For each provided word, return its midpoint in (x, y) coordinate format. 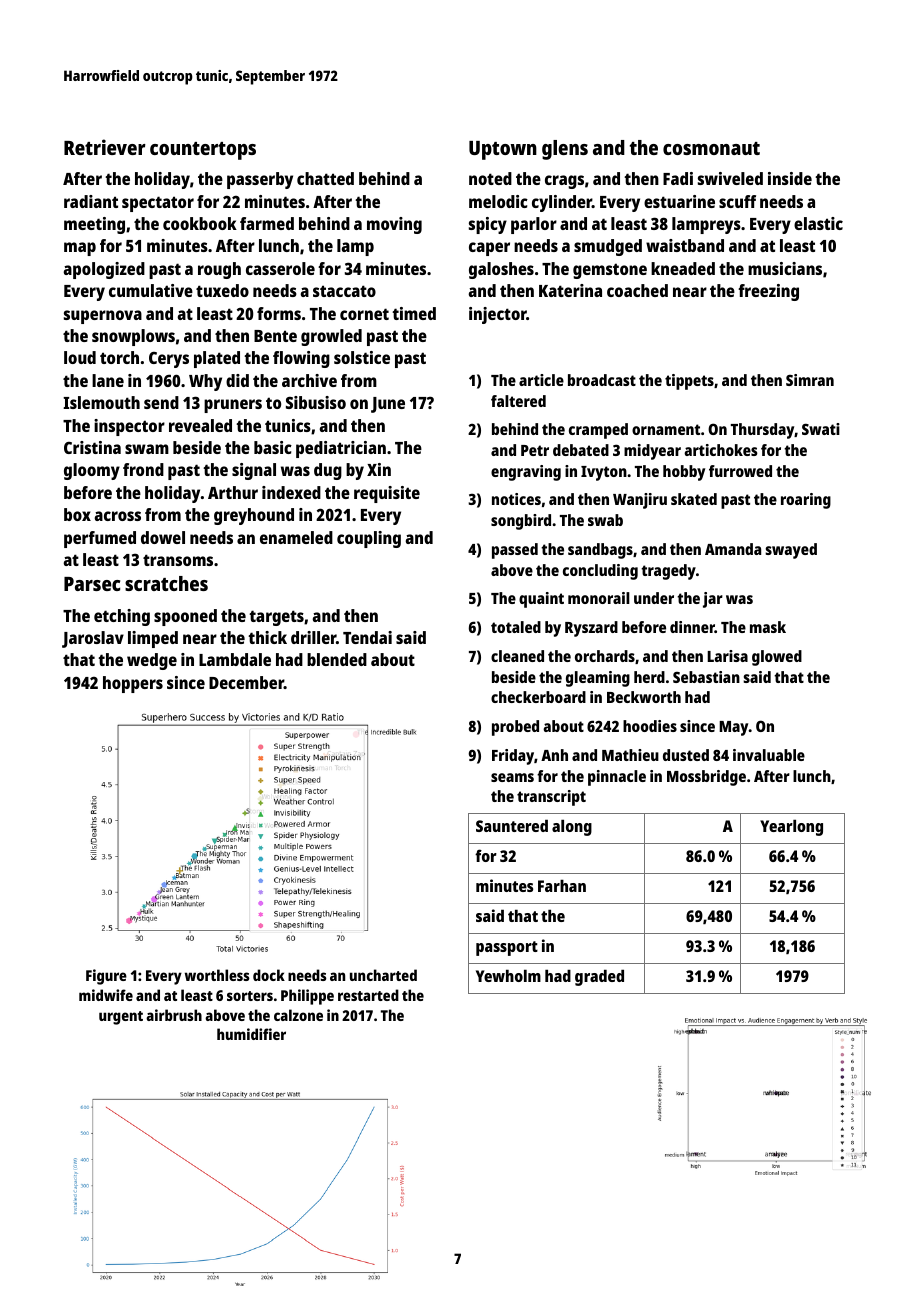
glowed (777, 658)
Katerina (570, 290)
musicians (785, 268)
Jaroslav (93, 639)
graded (599, 977)
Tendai (367, 637)
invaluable (769, 755)
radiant (91, 201)
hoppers (133, 684)
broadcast (602, 380)
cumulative (151, 290)
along (572, 827)
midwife (106, 995)
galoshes (501, 270)
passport (507, 948)
